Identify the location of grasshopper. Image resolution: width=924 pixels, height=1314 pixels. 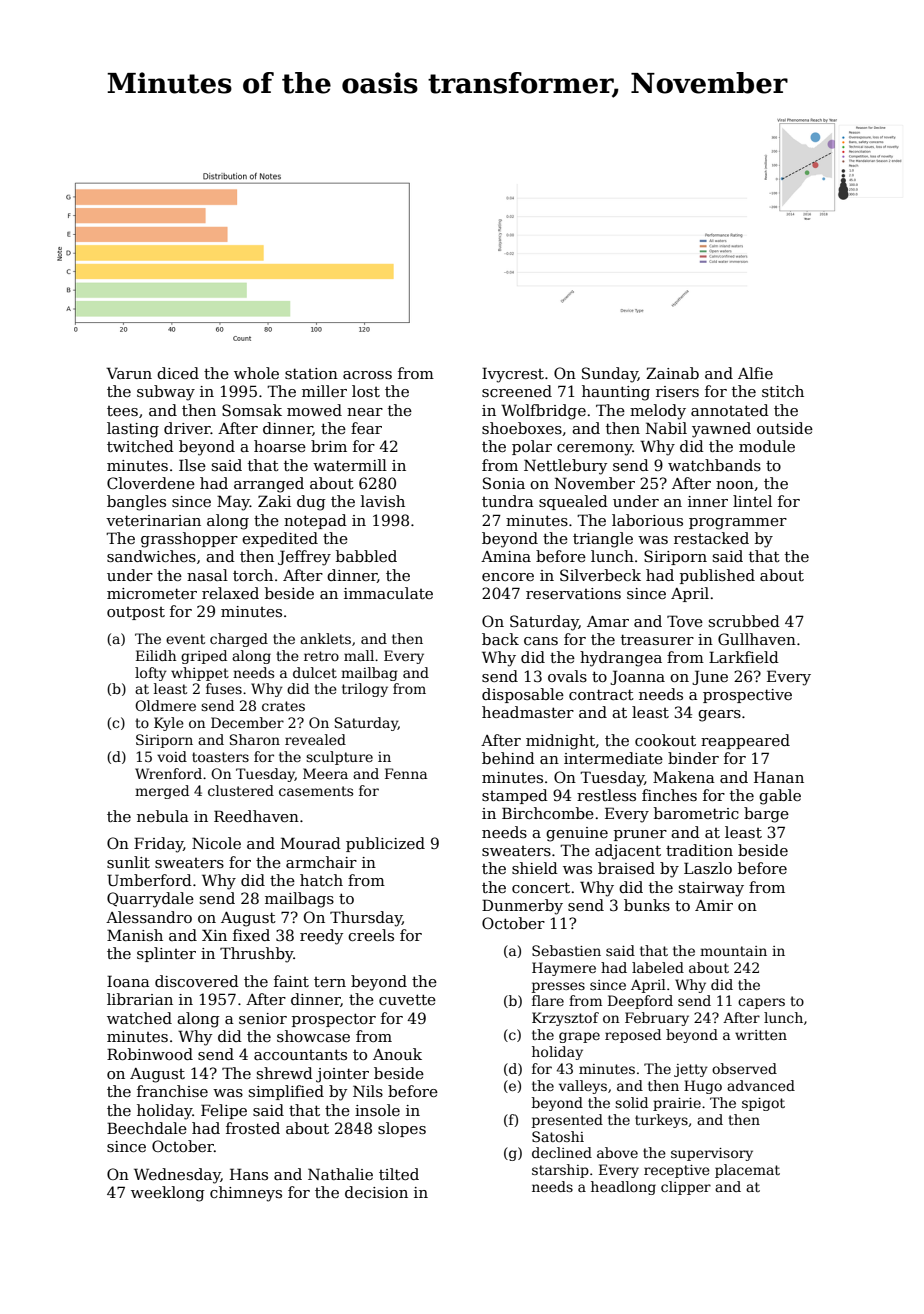
(189, 540).
